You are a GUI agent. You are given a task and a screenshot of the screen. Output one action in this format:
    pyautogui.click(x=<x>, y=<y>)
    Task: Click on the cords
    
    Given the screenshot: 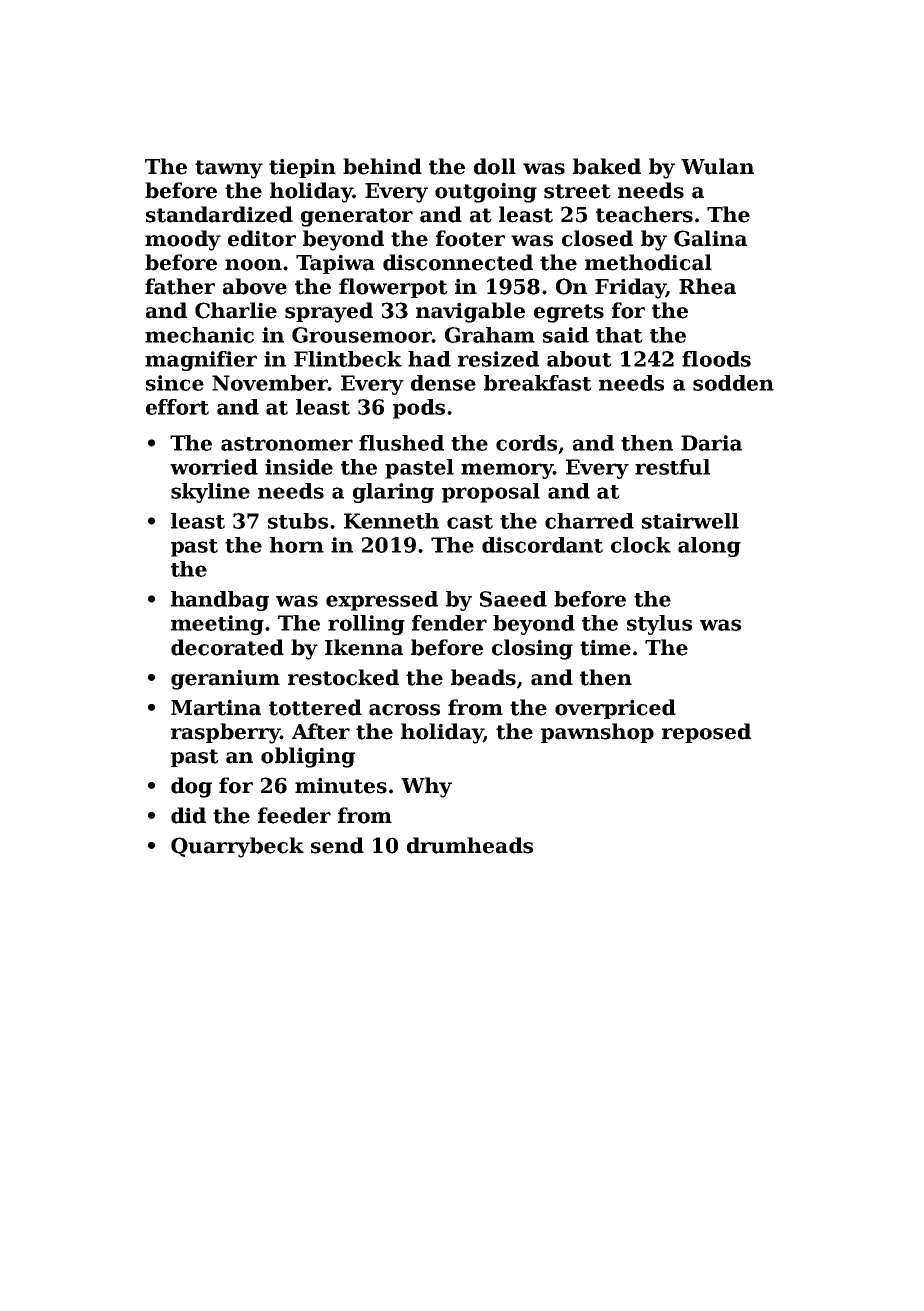 What is the action you would take?
    pyautogui.click(x=526, y=443)
